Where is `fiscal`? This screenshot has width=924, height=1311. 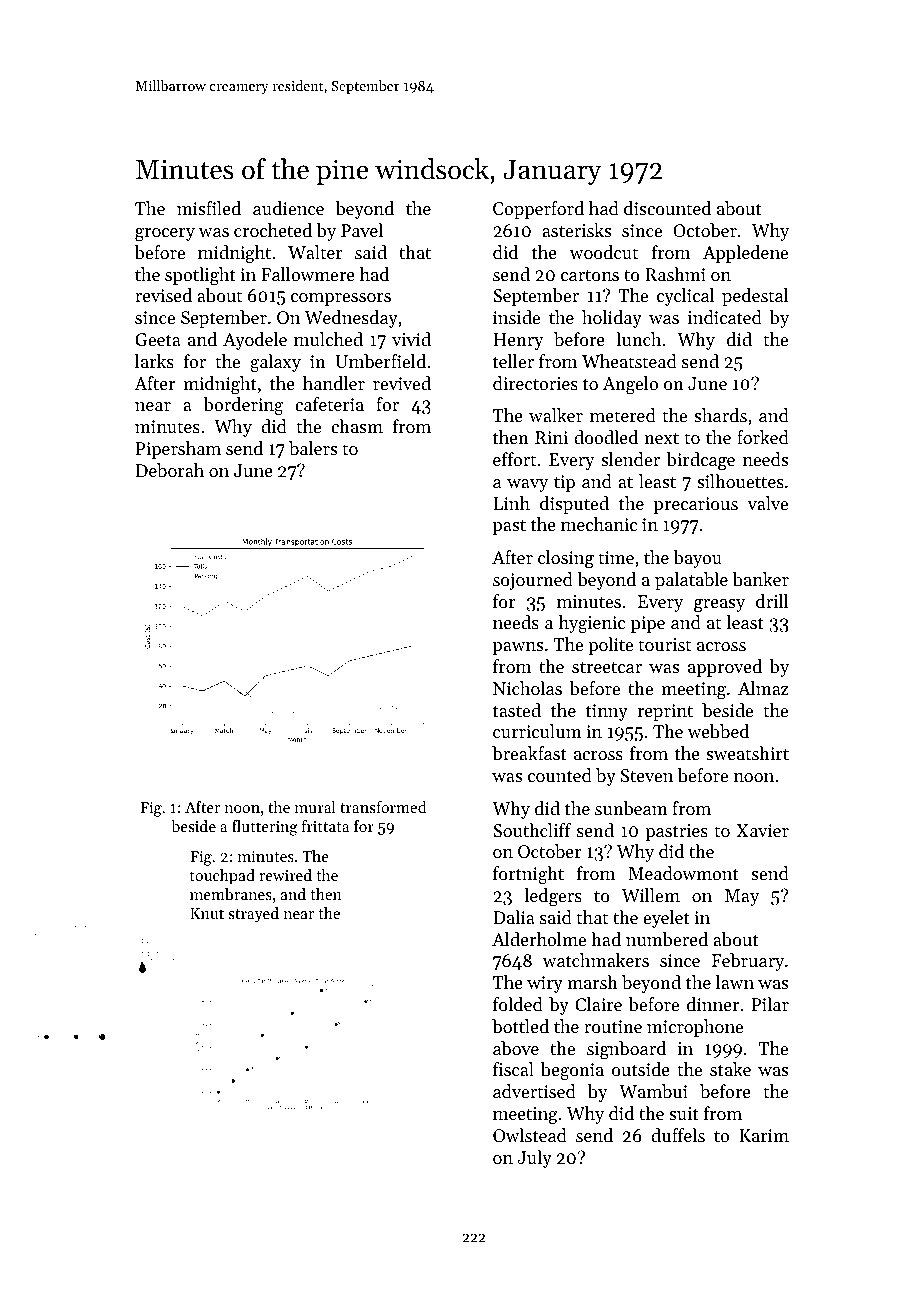
fiscal is located at coordinates (513, 1069).
